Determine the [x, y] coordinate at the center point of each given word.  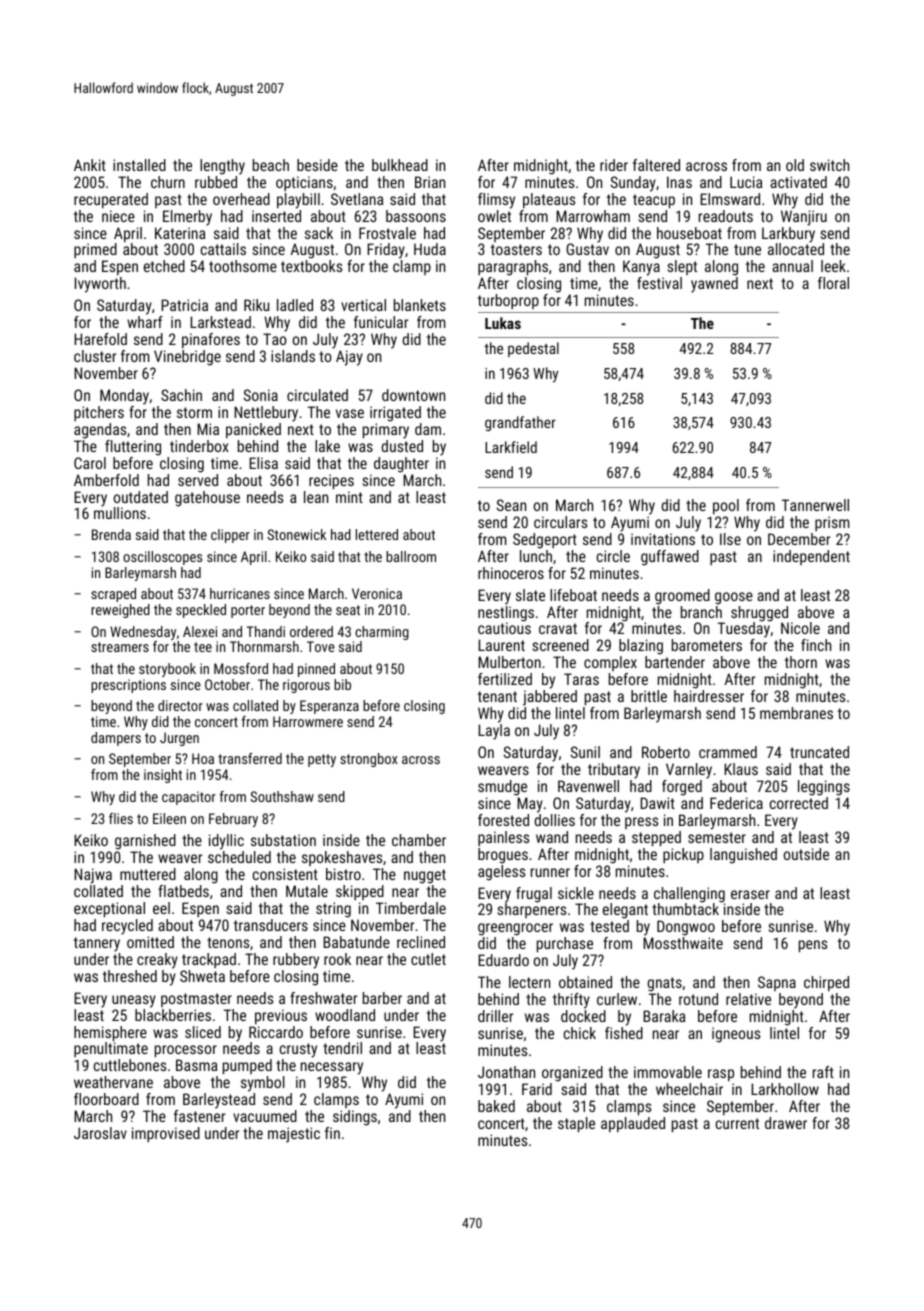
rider [614, 165]
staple [576, 1125]
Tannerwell [815, 505]
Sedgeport [545, 541]
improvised [166, 1134]
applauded [633, 1124]
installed [139, 165]
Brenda [111, 534]
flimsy [496, 201]
